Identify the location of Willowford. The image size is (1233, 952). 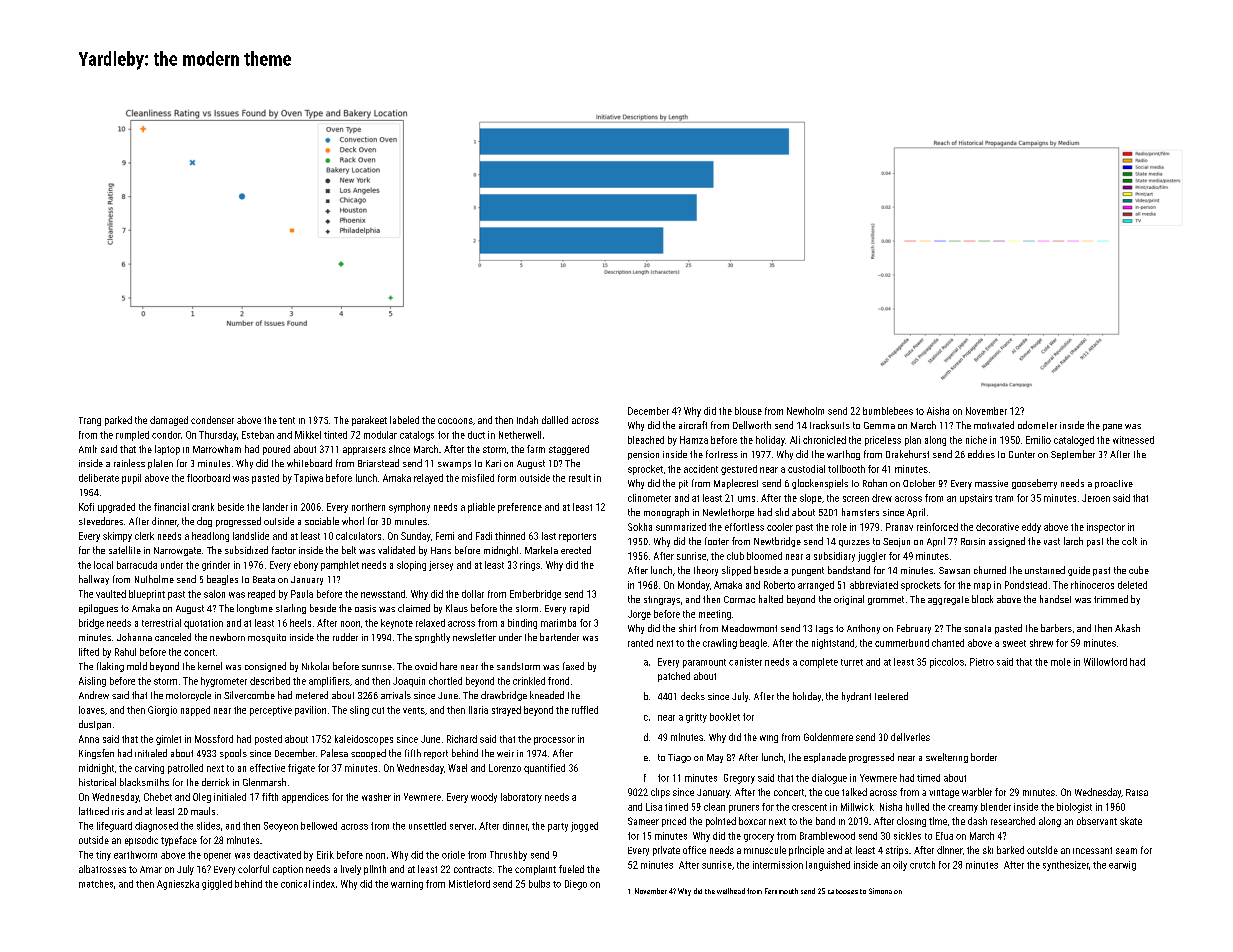
(1105, 662).
